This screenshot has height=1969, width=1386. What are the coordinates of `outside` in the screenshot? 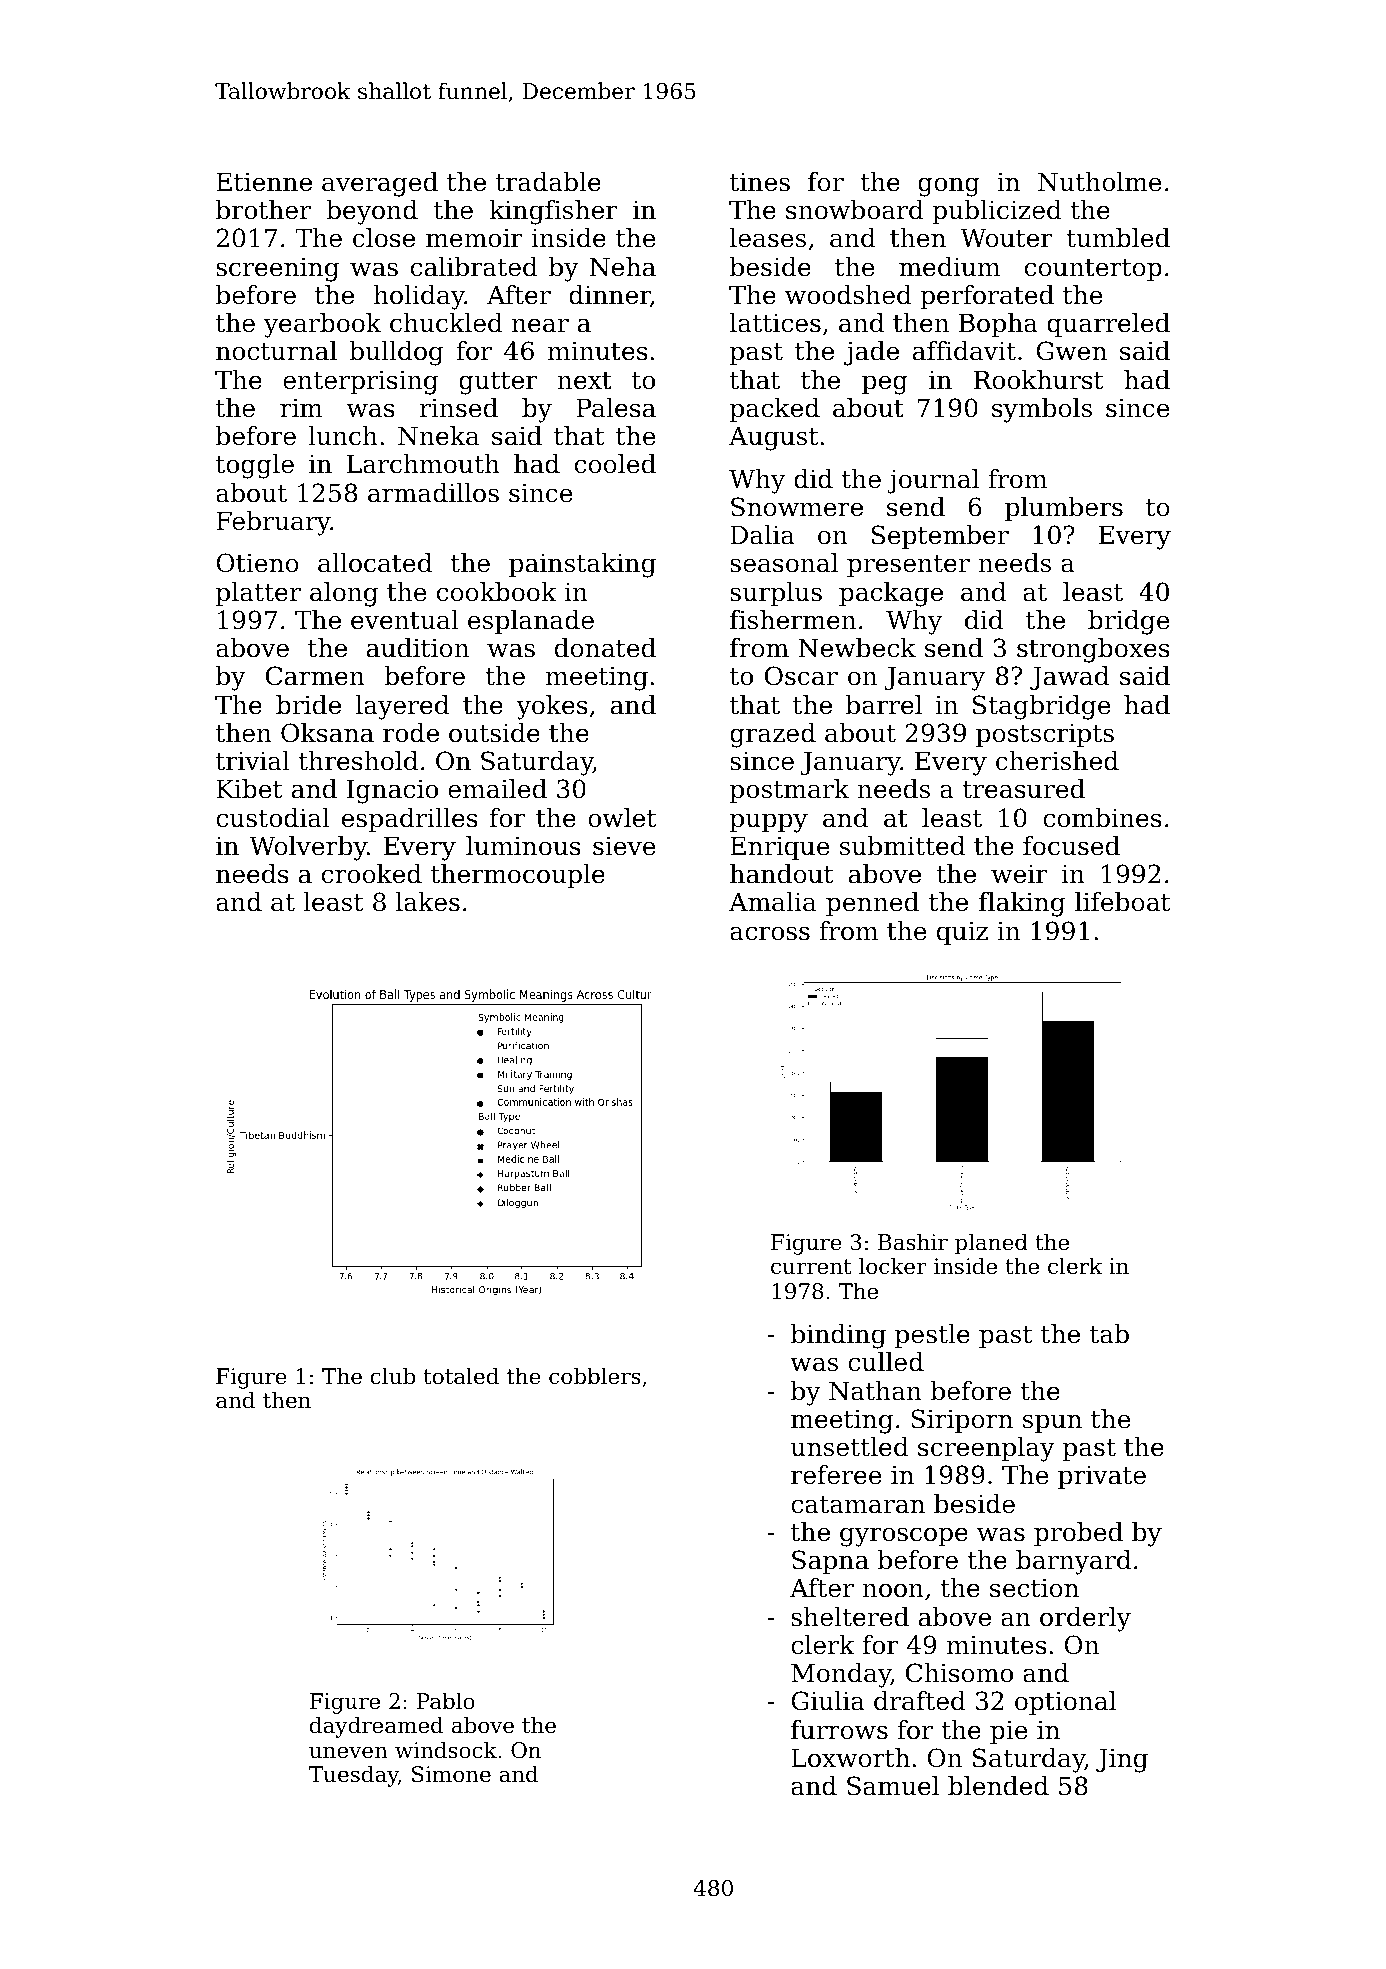 It's located at (494, 733).
